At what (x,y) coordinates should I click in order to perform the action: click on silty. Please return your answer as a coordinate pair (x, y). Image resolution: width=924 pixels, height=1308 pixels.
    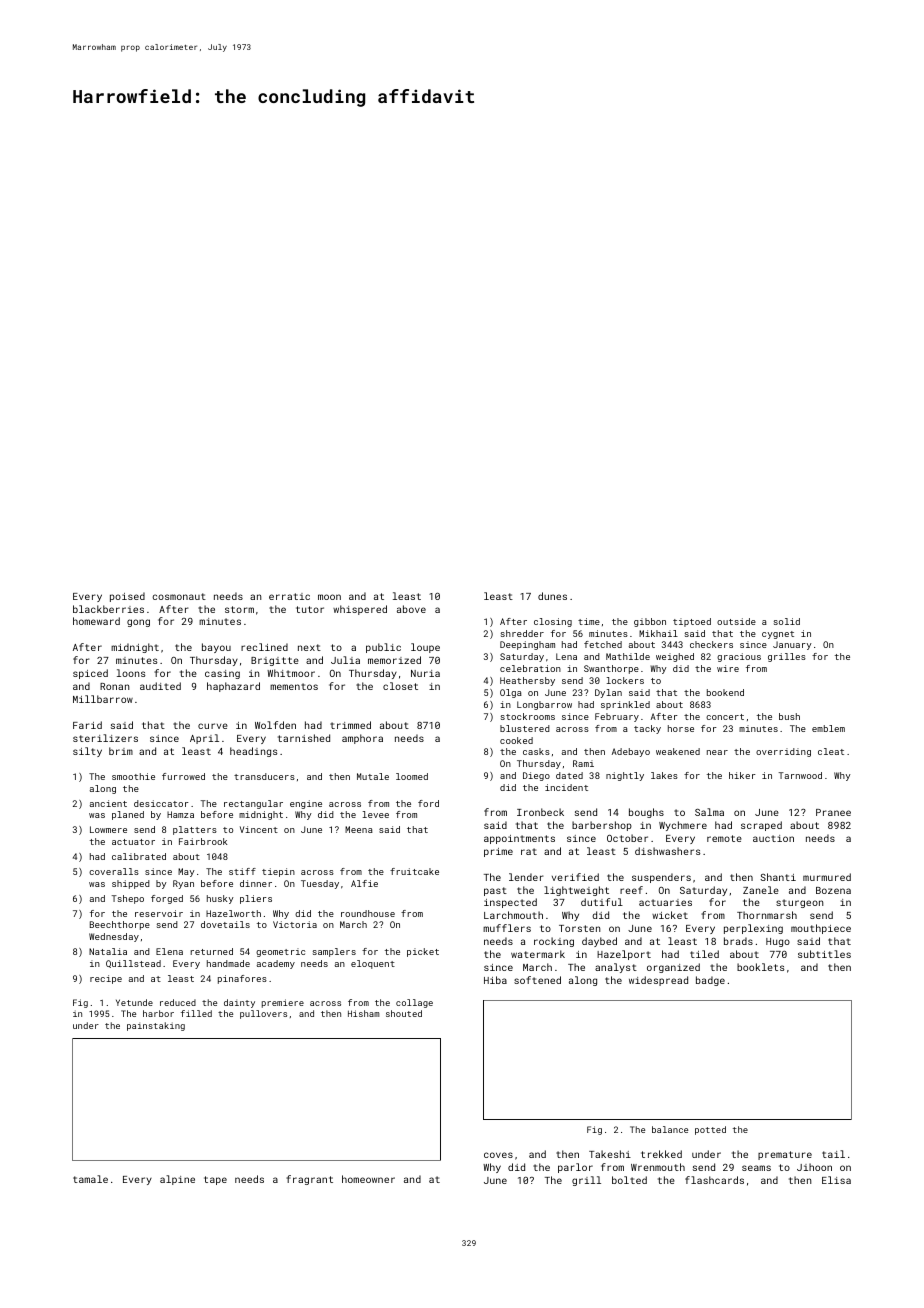
    Looking at the image, I should click on (87, 752).
